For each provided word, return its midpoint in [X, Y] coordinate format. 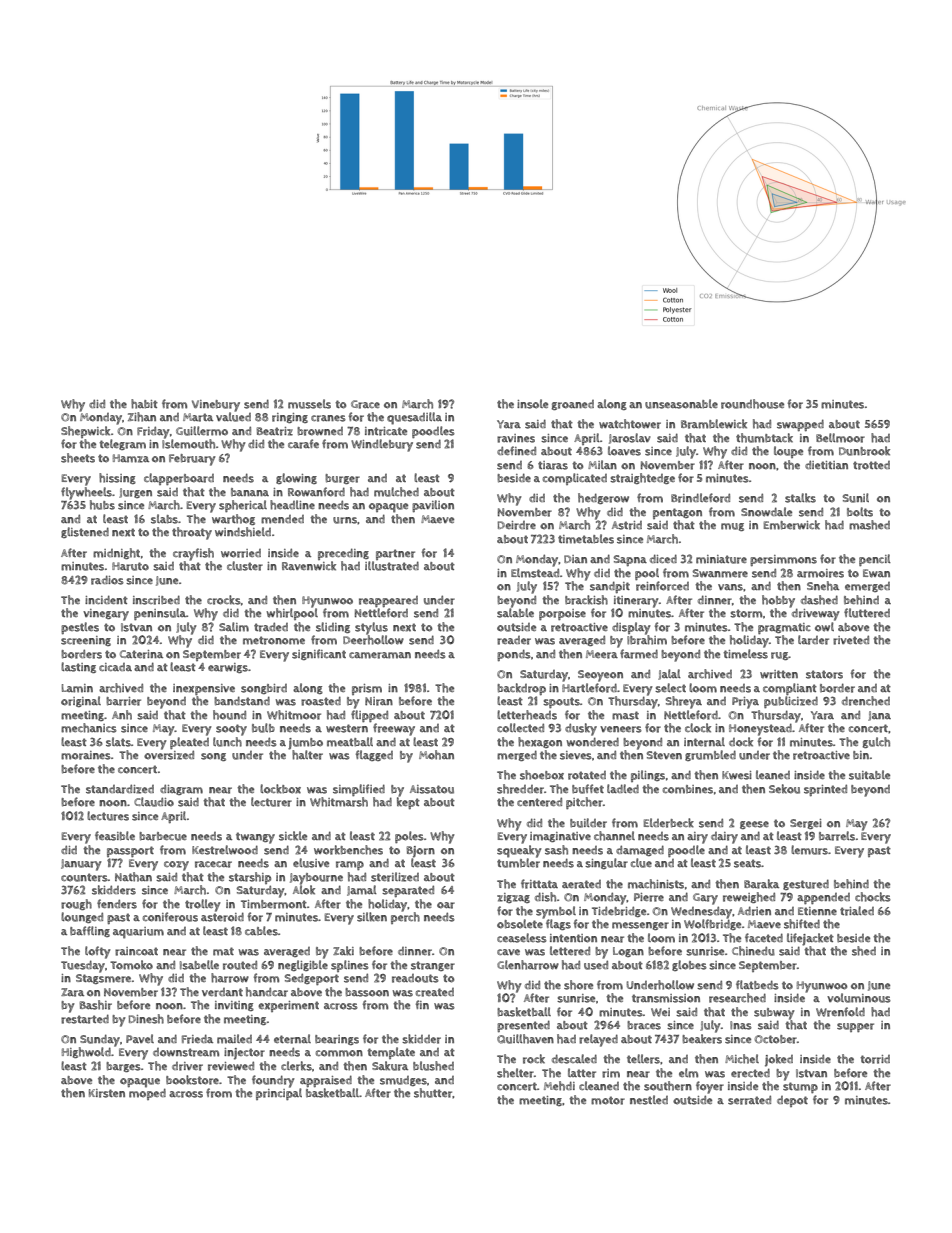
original [81, 701]
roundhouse [752, 404]
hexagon [540, 742]
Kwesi [737, 775]
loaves [624, 451]
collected [520, 728]
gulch [876, 742]
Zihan [142, 417]
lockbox [280, 789]
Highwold [86, 1052]
